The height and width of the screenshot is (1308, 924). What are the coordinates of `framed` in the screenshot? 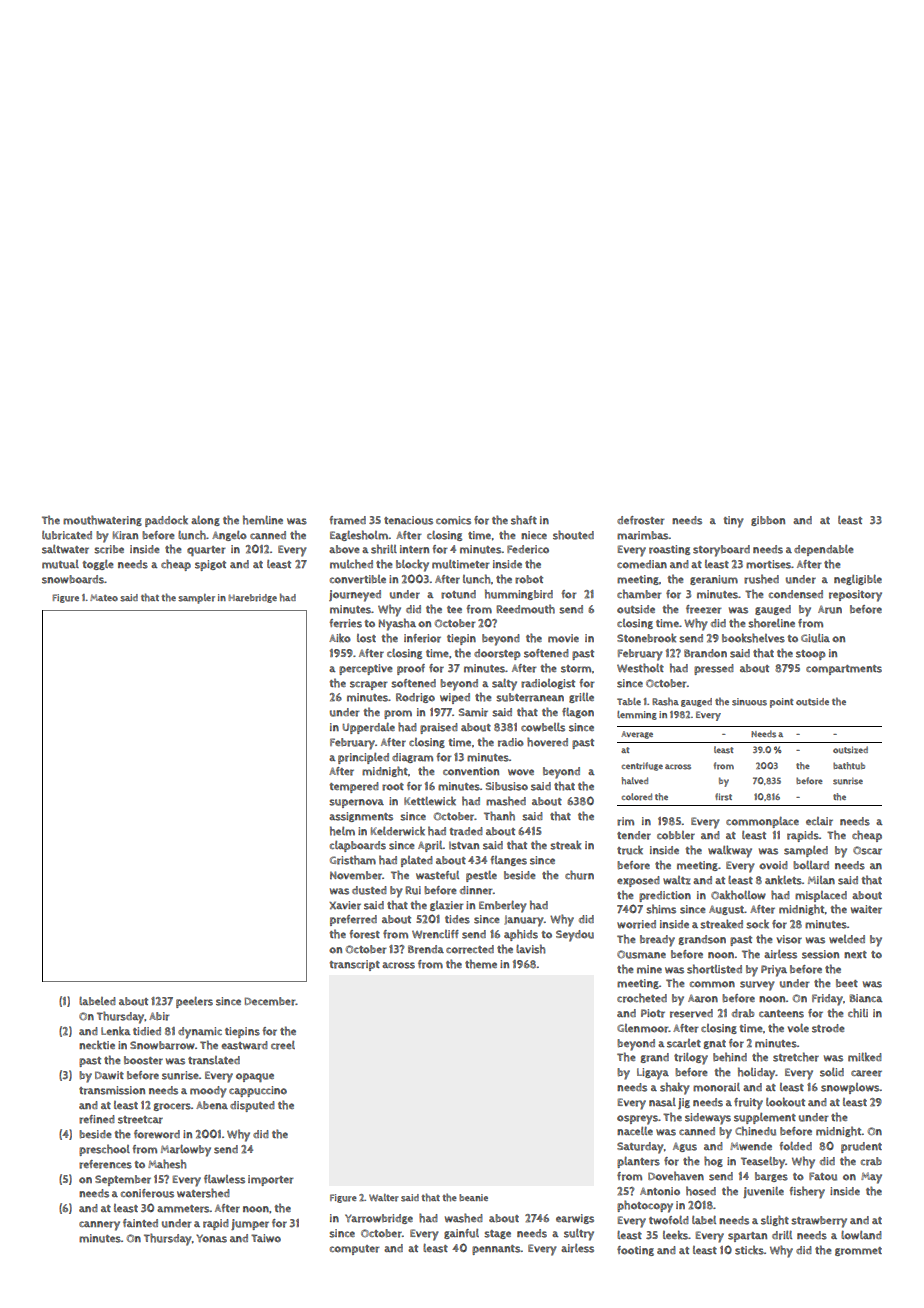 It's located at (348, 520).
